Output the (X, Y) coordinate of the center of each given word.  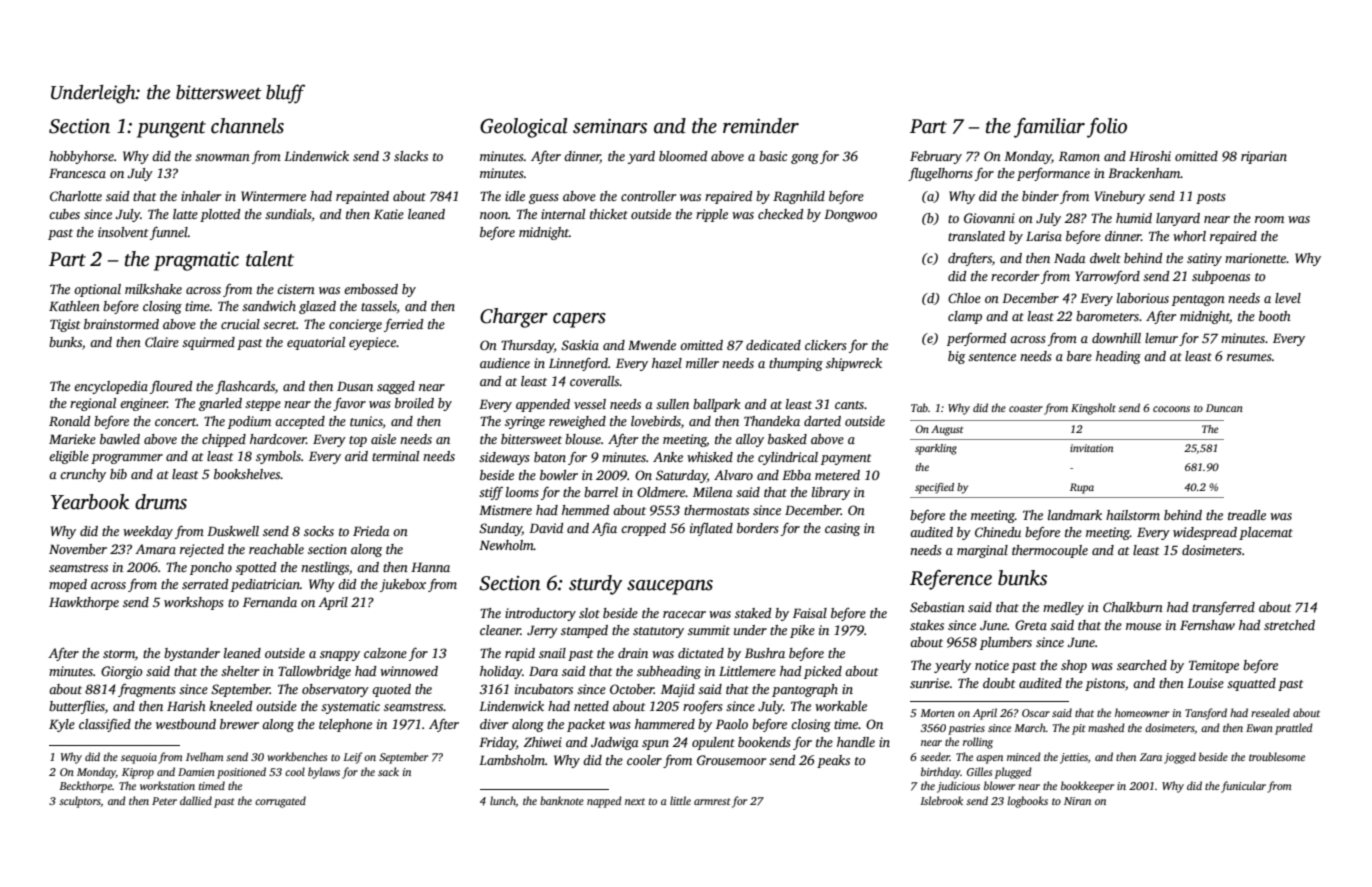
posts (1211, 198)
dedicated (773, 345)
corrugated (280, 802)
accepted (300, 422)
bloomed (683, 156)
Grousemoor (731, 760)
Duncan (1224, 408)
